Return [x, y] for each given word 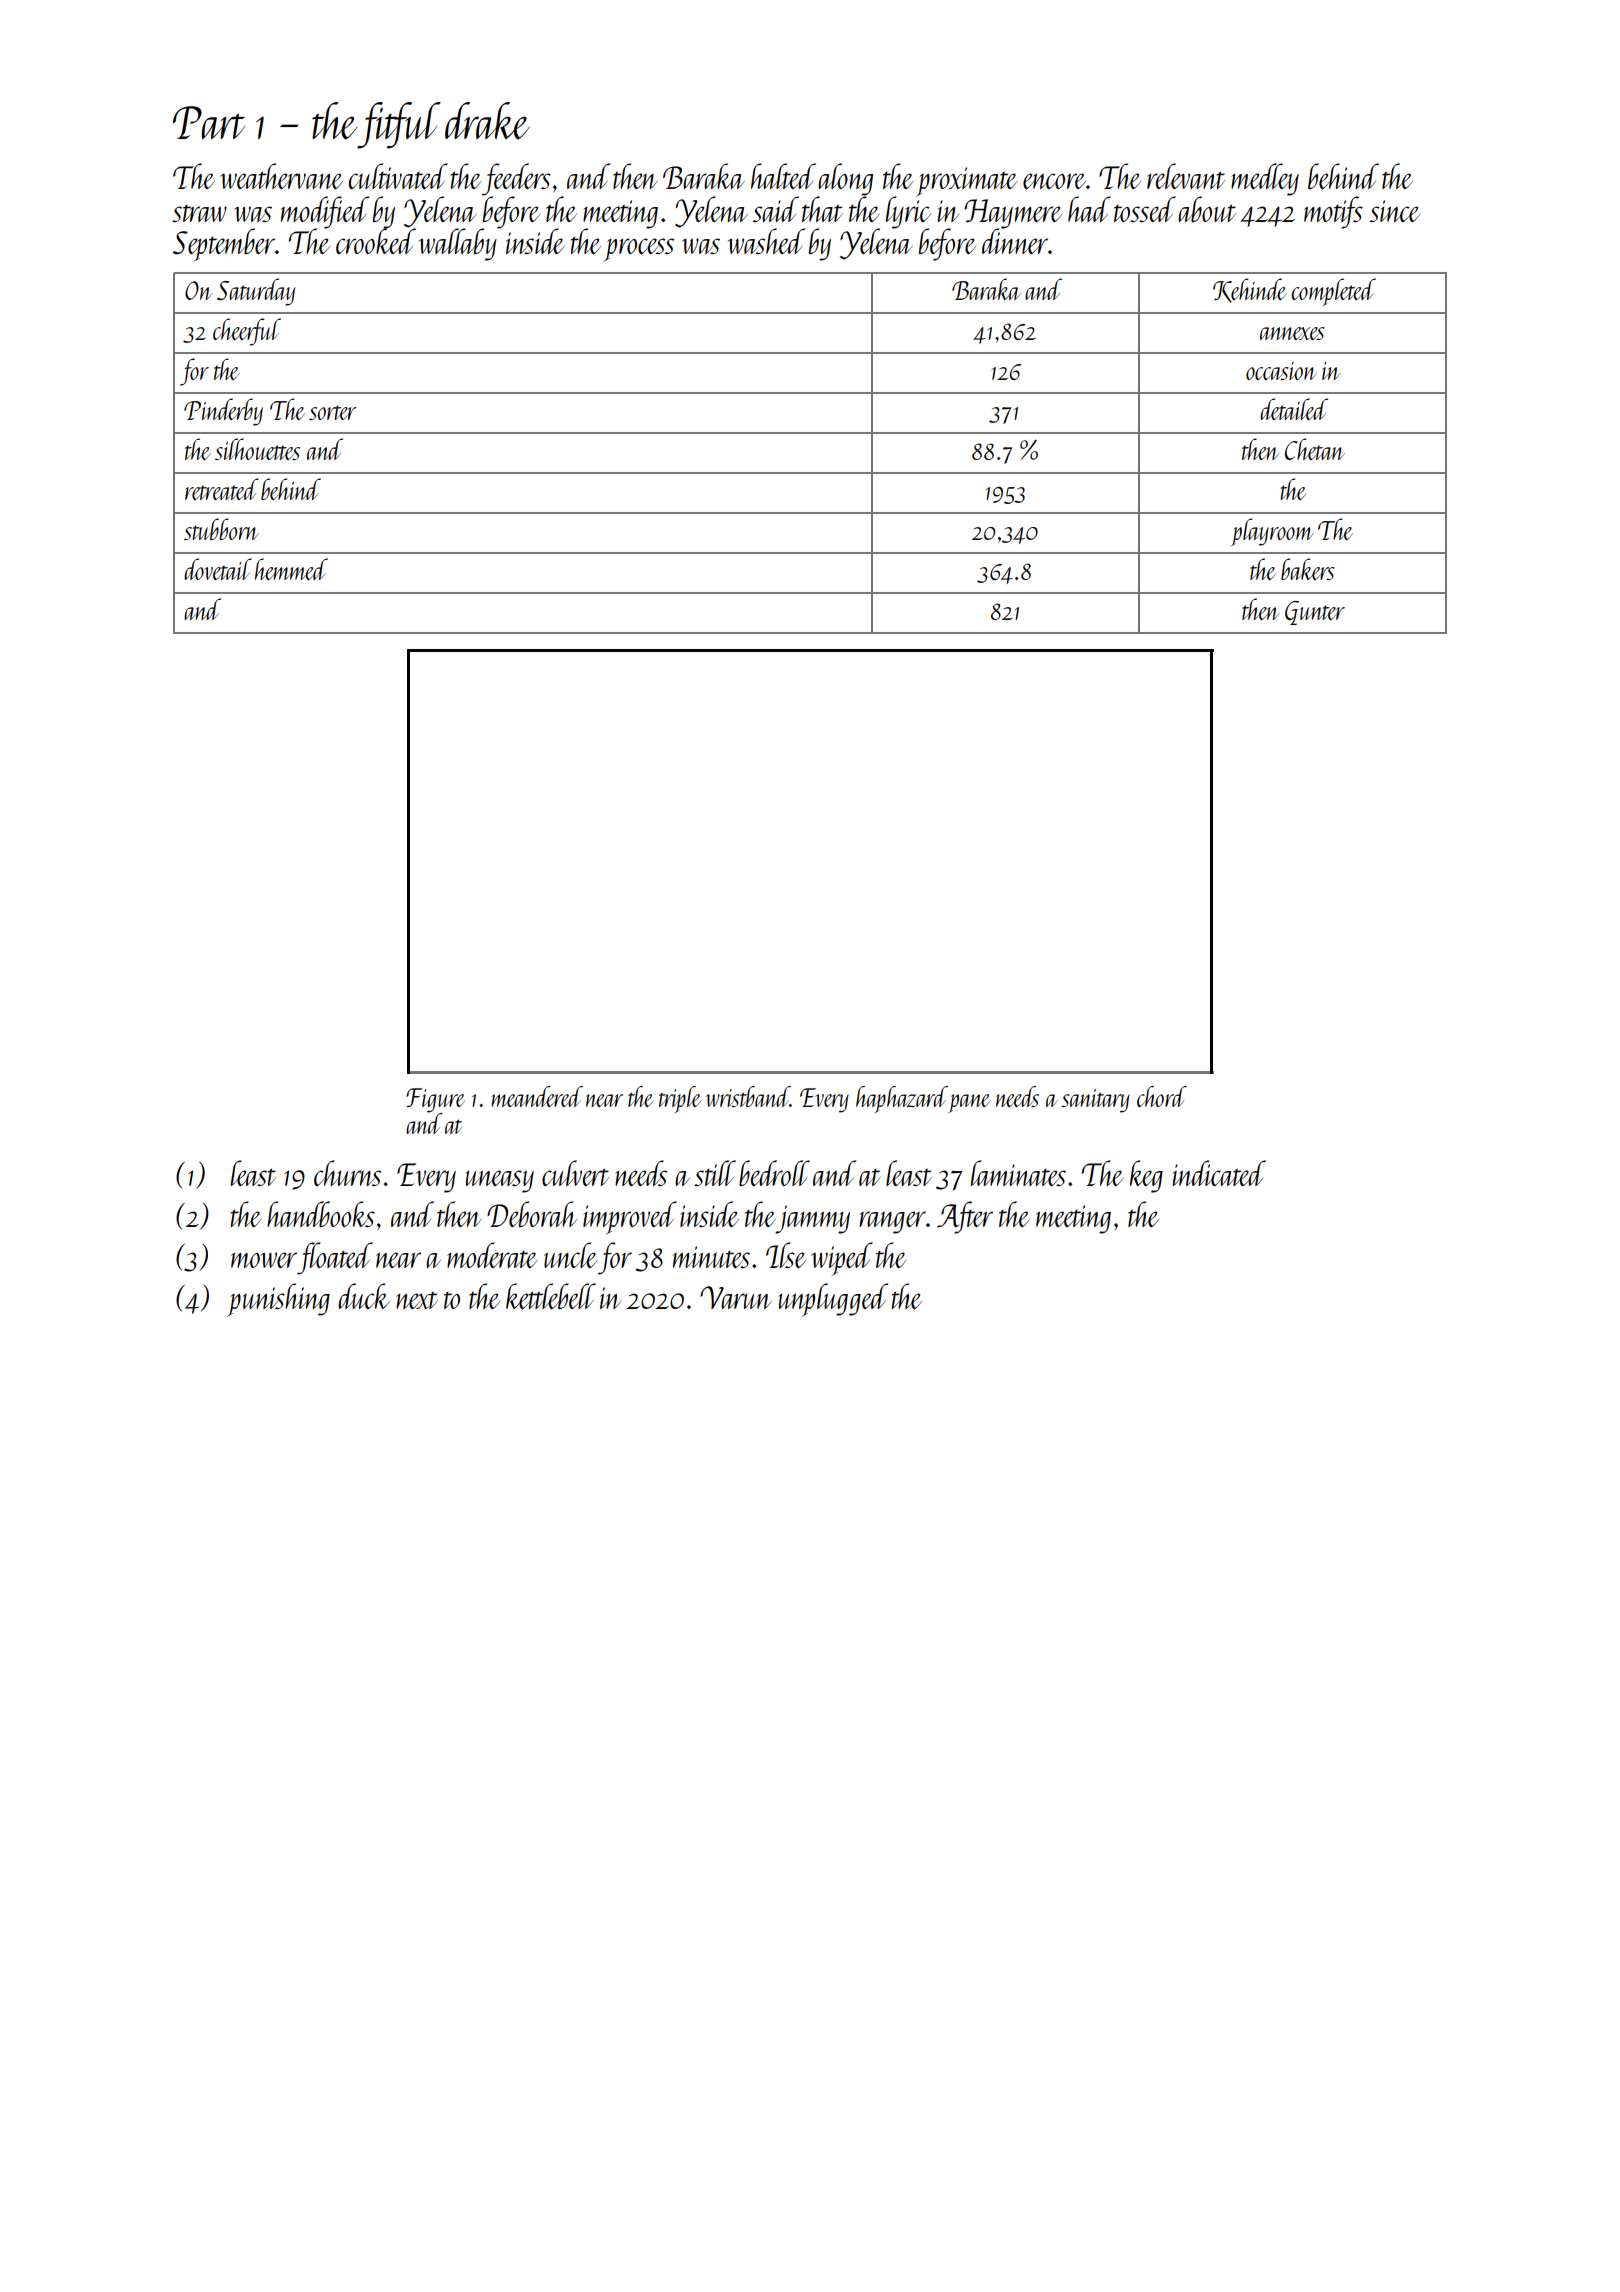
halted [783, 176]
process [639, 250]
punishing [278, 1300]
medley [1265, 179]
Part [209, 123]
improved [630, 1218]
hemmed [291, 569]
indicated [1219, 1173]
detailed [1294, 409]
